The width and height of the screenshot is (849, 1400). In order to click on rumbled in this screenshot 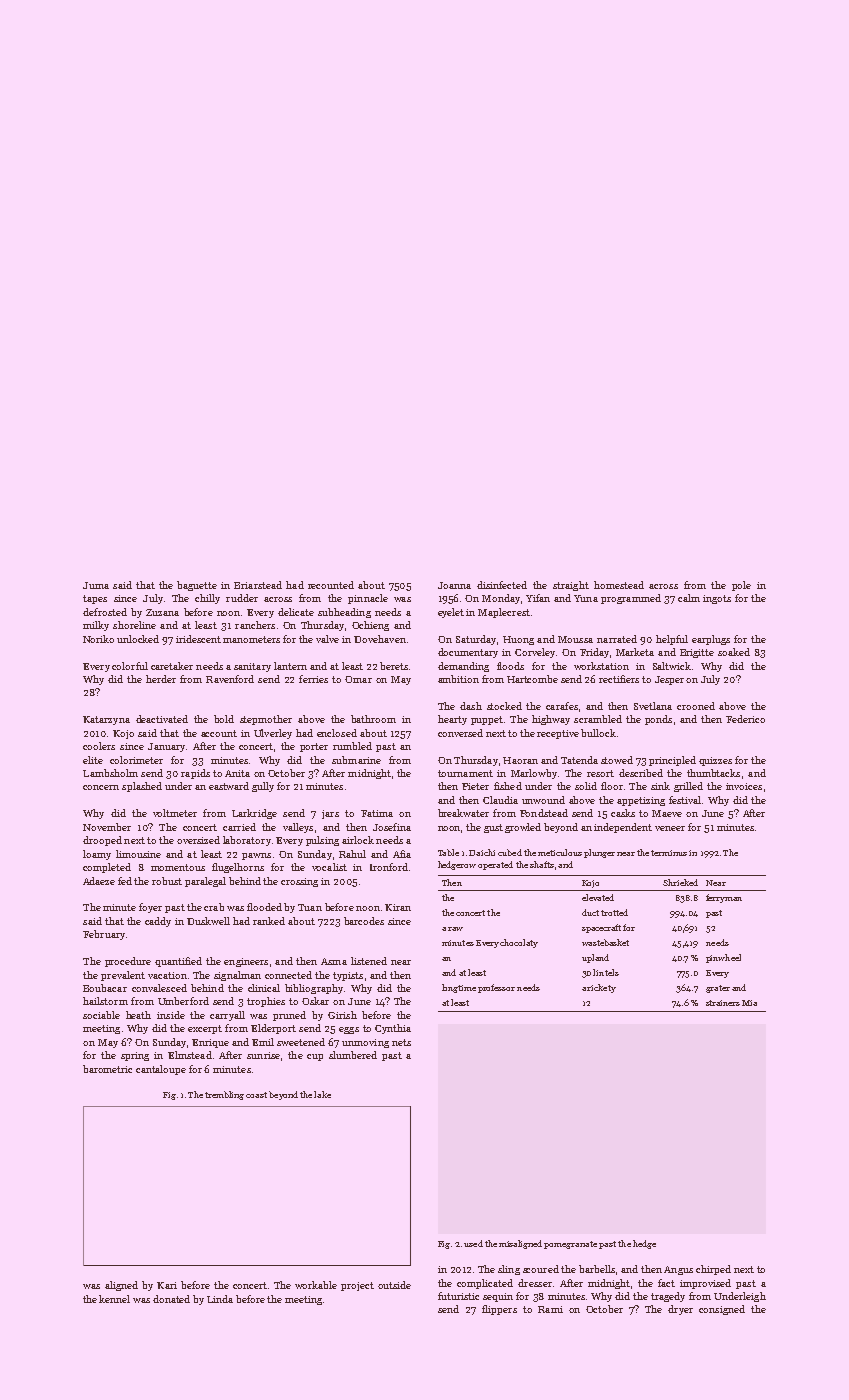, I will do `click(352, 746)`.
